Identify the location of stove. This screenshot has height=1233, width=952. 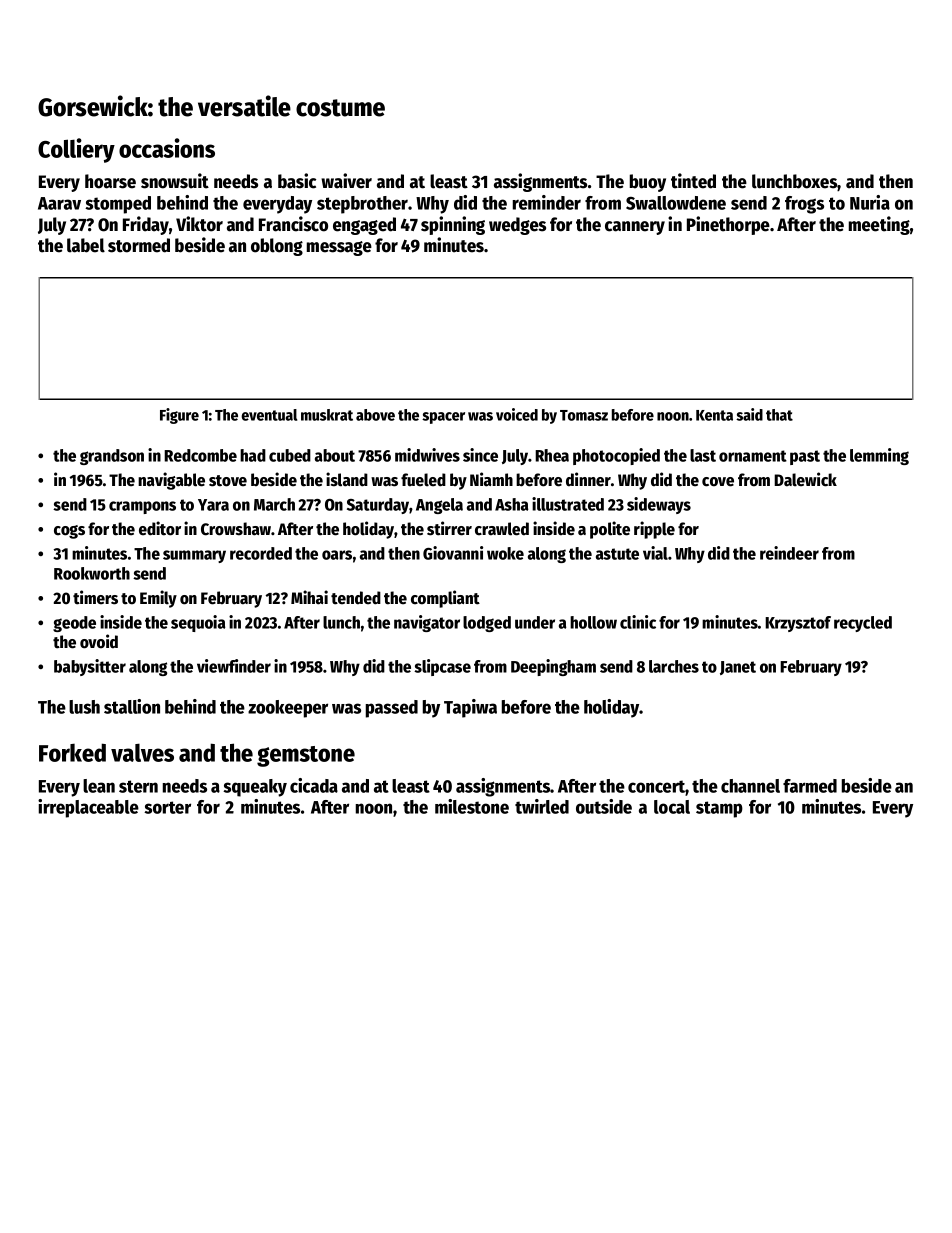
(228, 481).
